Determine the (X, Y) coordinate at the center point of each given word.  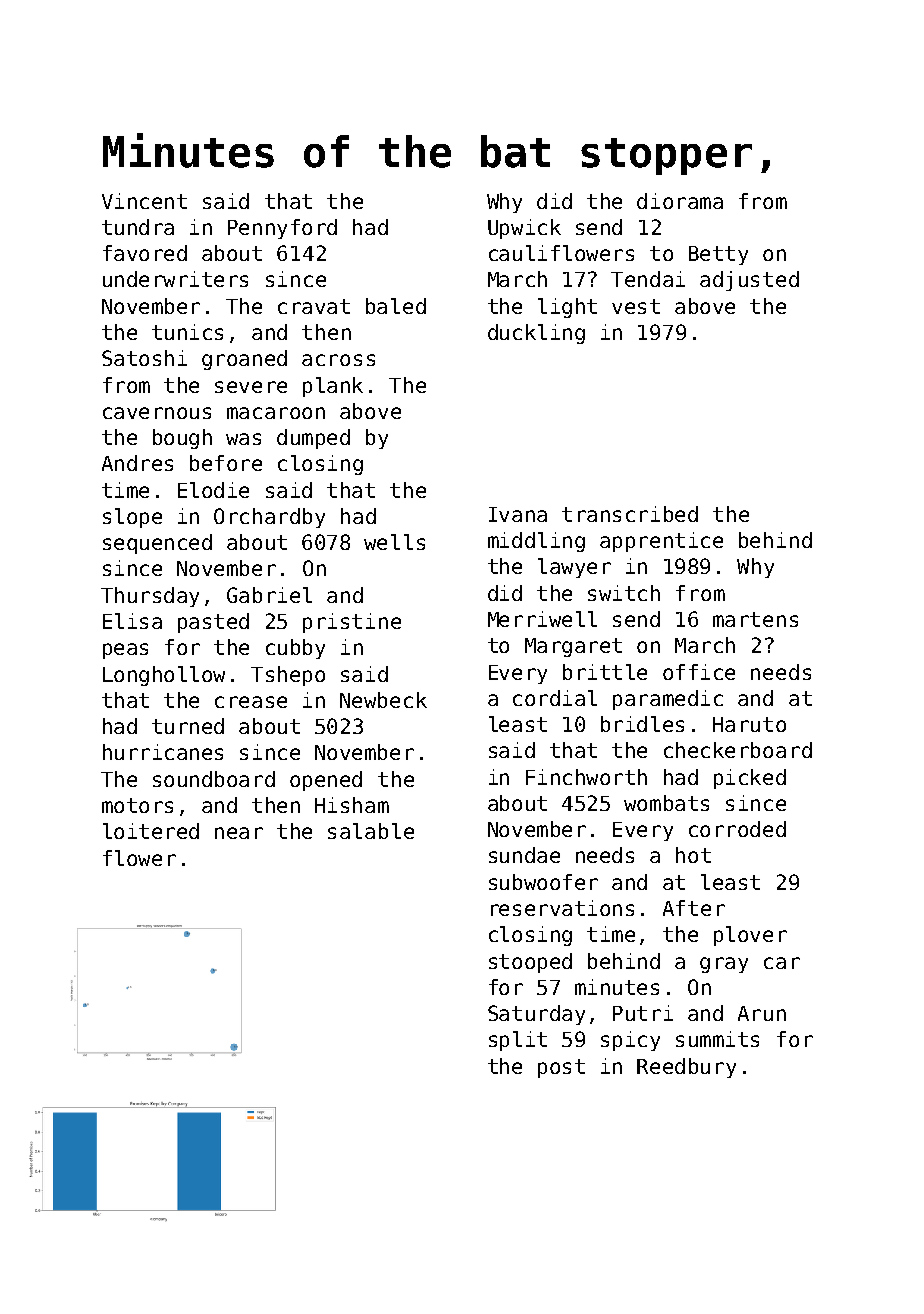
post (561, 1068)
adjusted (749, 281)
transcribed (630, 514)
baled (396, 306)
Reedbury (686, 1068)
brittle (605, 672)
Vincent (144, 201)
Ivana (518, 514)
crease (251, 702)
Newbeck (383, 700)
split (518, 1041)
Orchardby (269, 518)
